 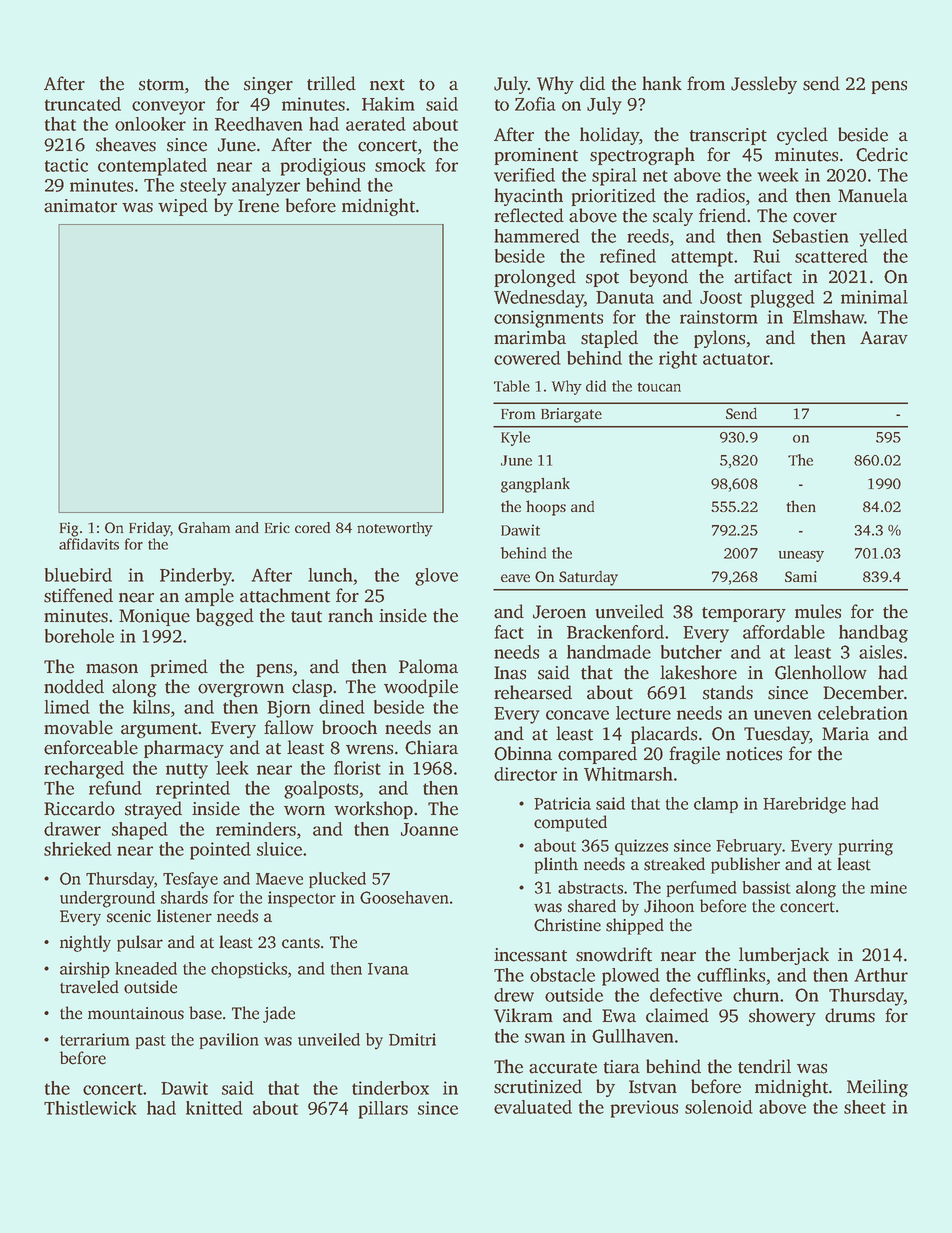 I want to click on Thistlewick, so click(x=90, y=1108).
